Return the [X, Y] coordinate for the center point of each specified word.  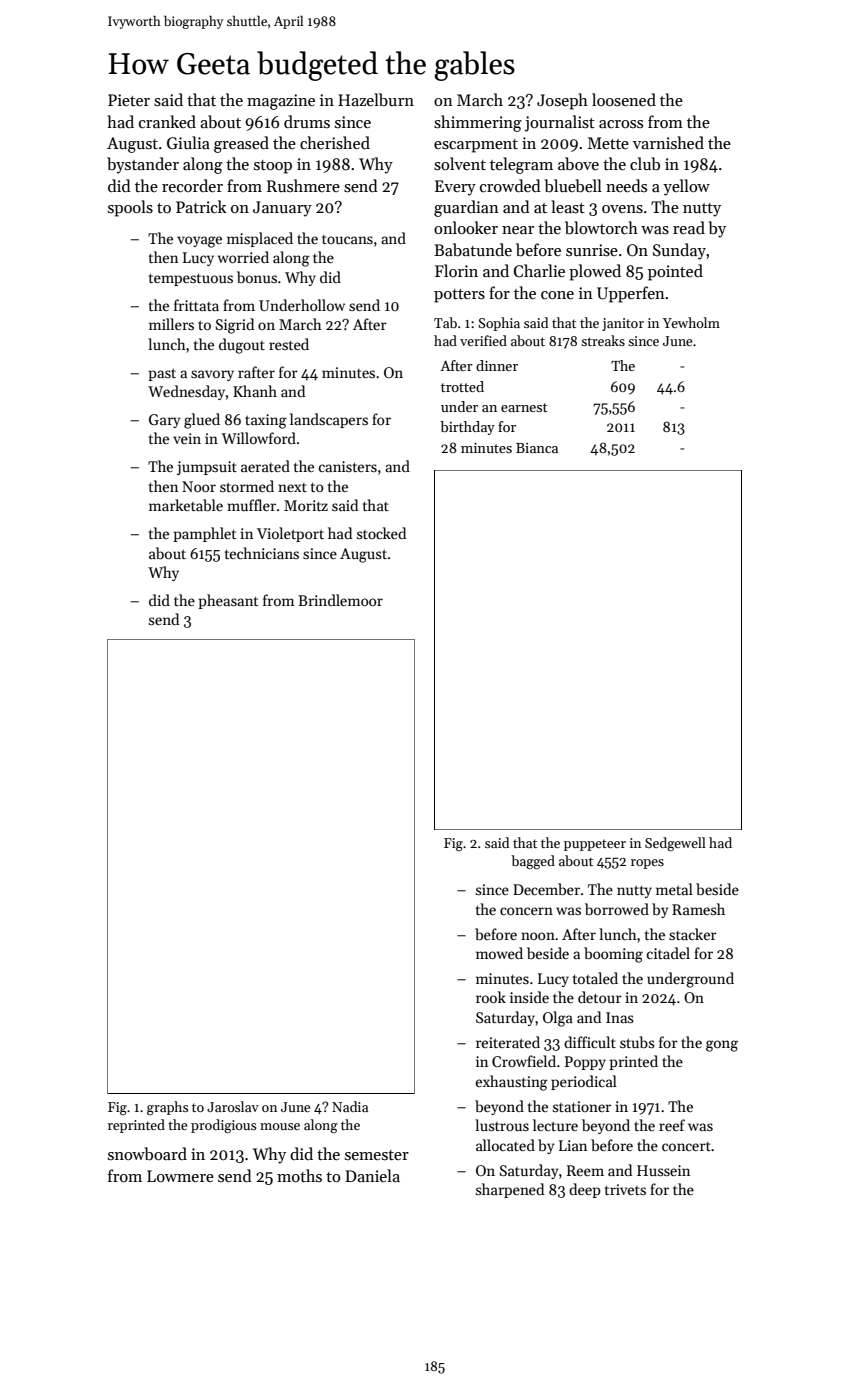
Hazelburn [376, 99]
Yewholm [691, 322]
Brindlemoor [340, 600]
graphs [167, 1108]
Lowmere [180, 1176]
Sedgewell [675, 844]
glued [202, 421]
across [621, 124]
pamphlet [204, 534]
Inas [620, 1017]
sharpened [510, 1190]
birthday [467, 428]
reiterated [508, 1042]
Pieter [129, 100]
